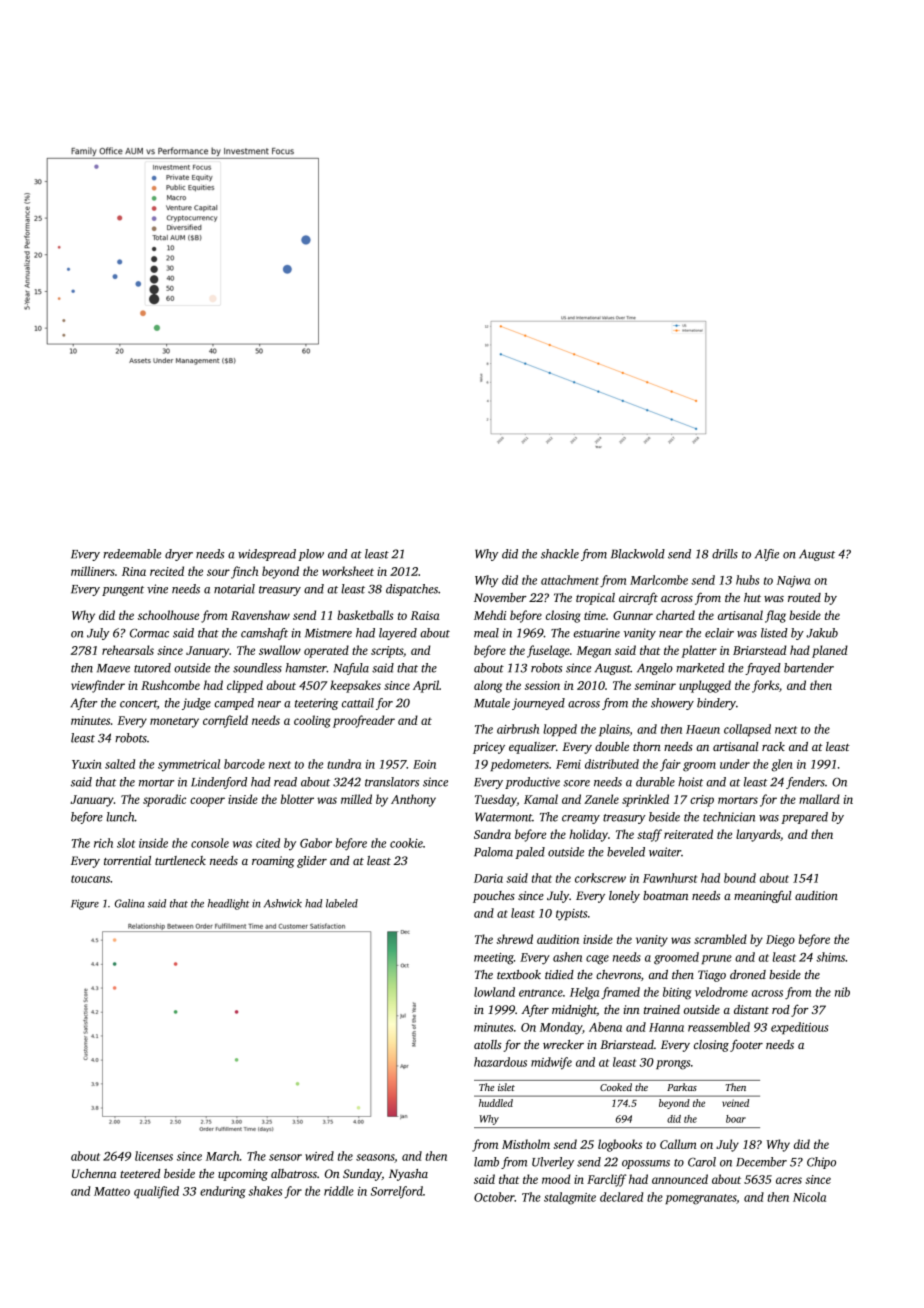 The height and width of the image is (1308, 924). Describe the element at coordinates (794, 582) in the image. I see `Najwa` at that location.
